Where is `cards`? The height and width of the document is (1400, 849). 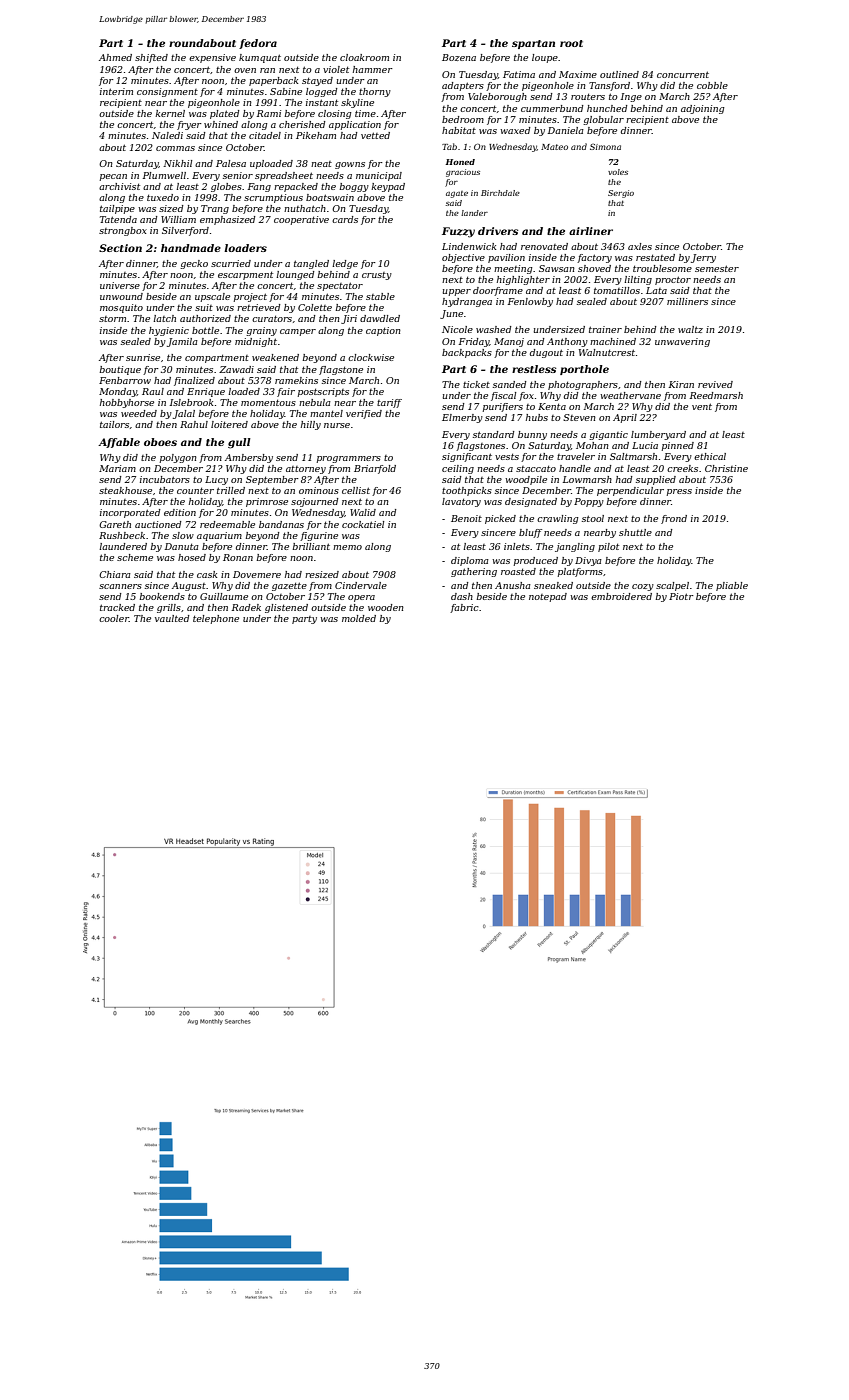 cards is located at coordinates (345, 219).
